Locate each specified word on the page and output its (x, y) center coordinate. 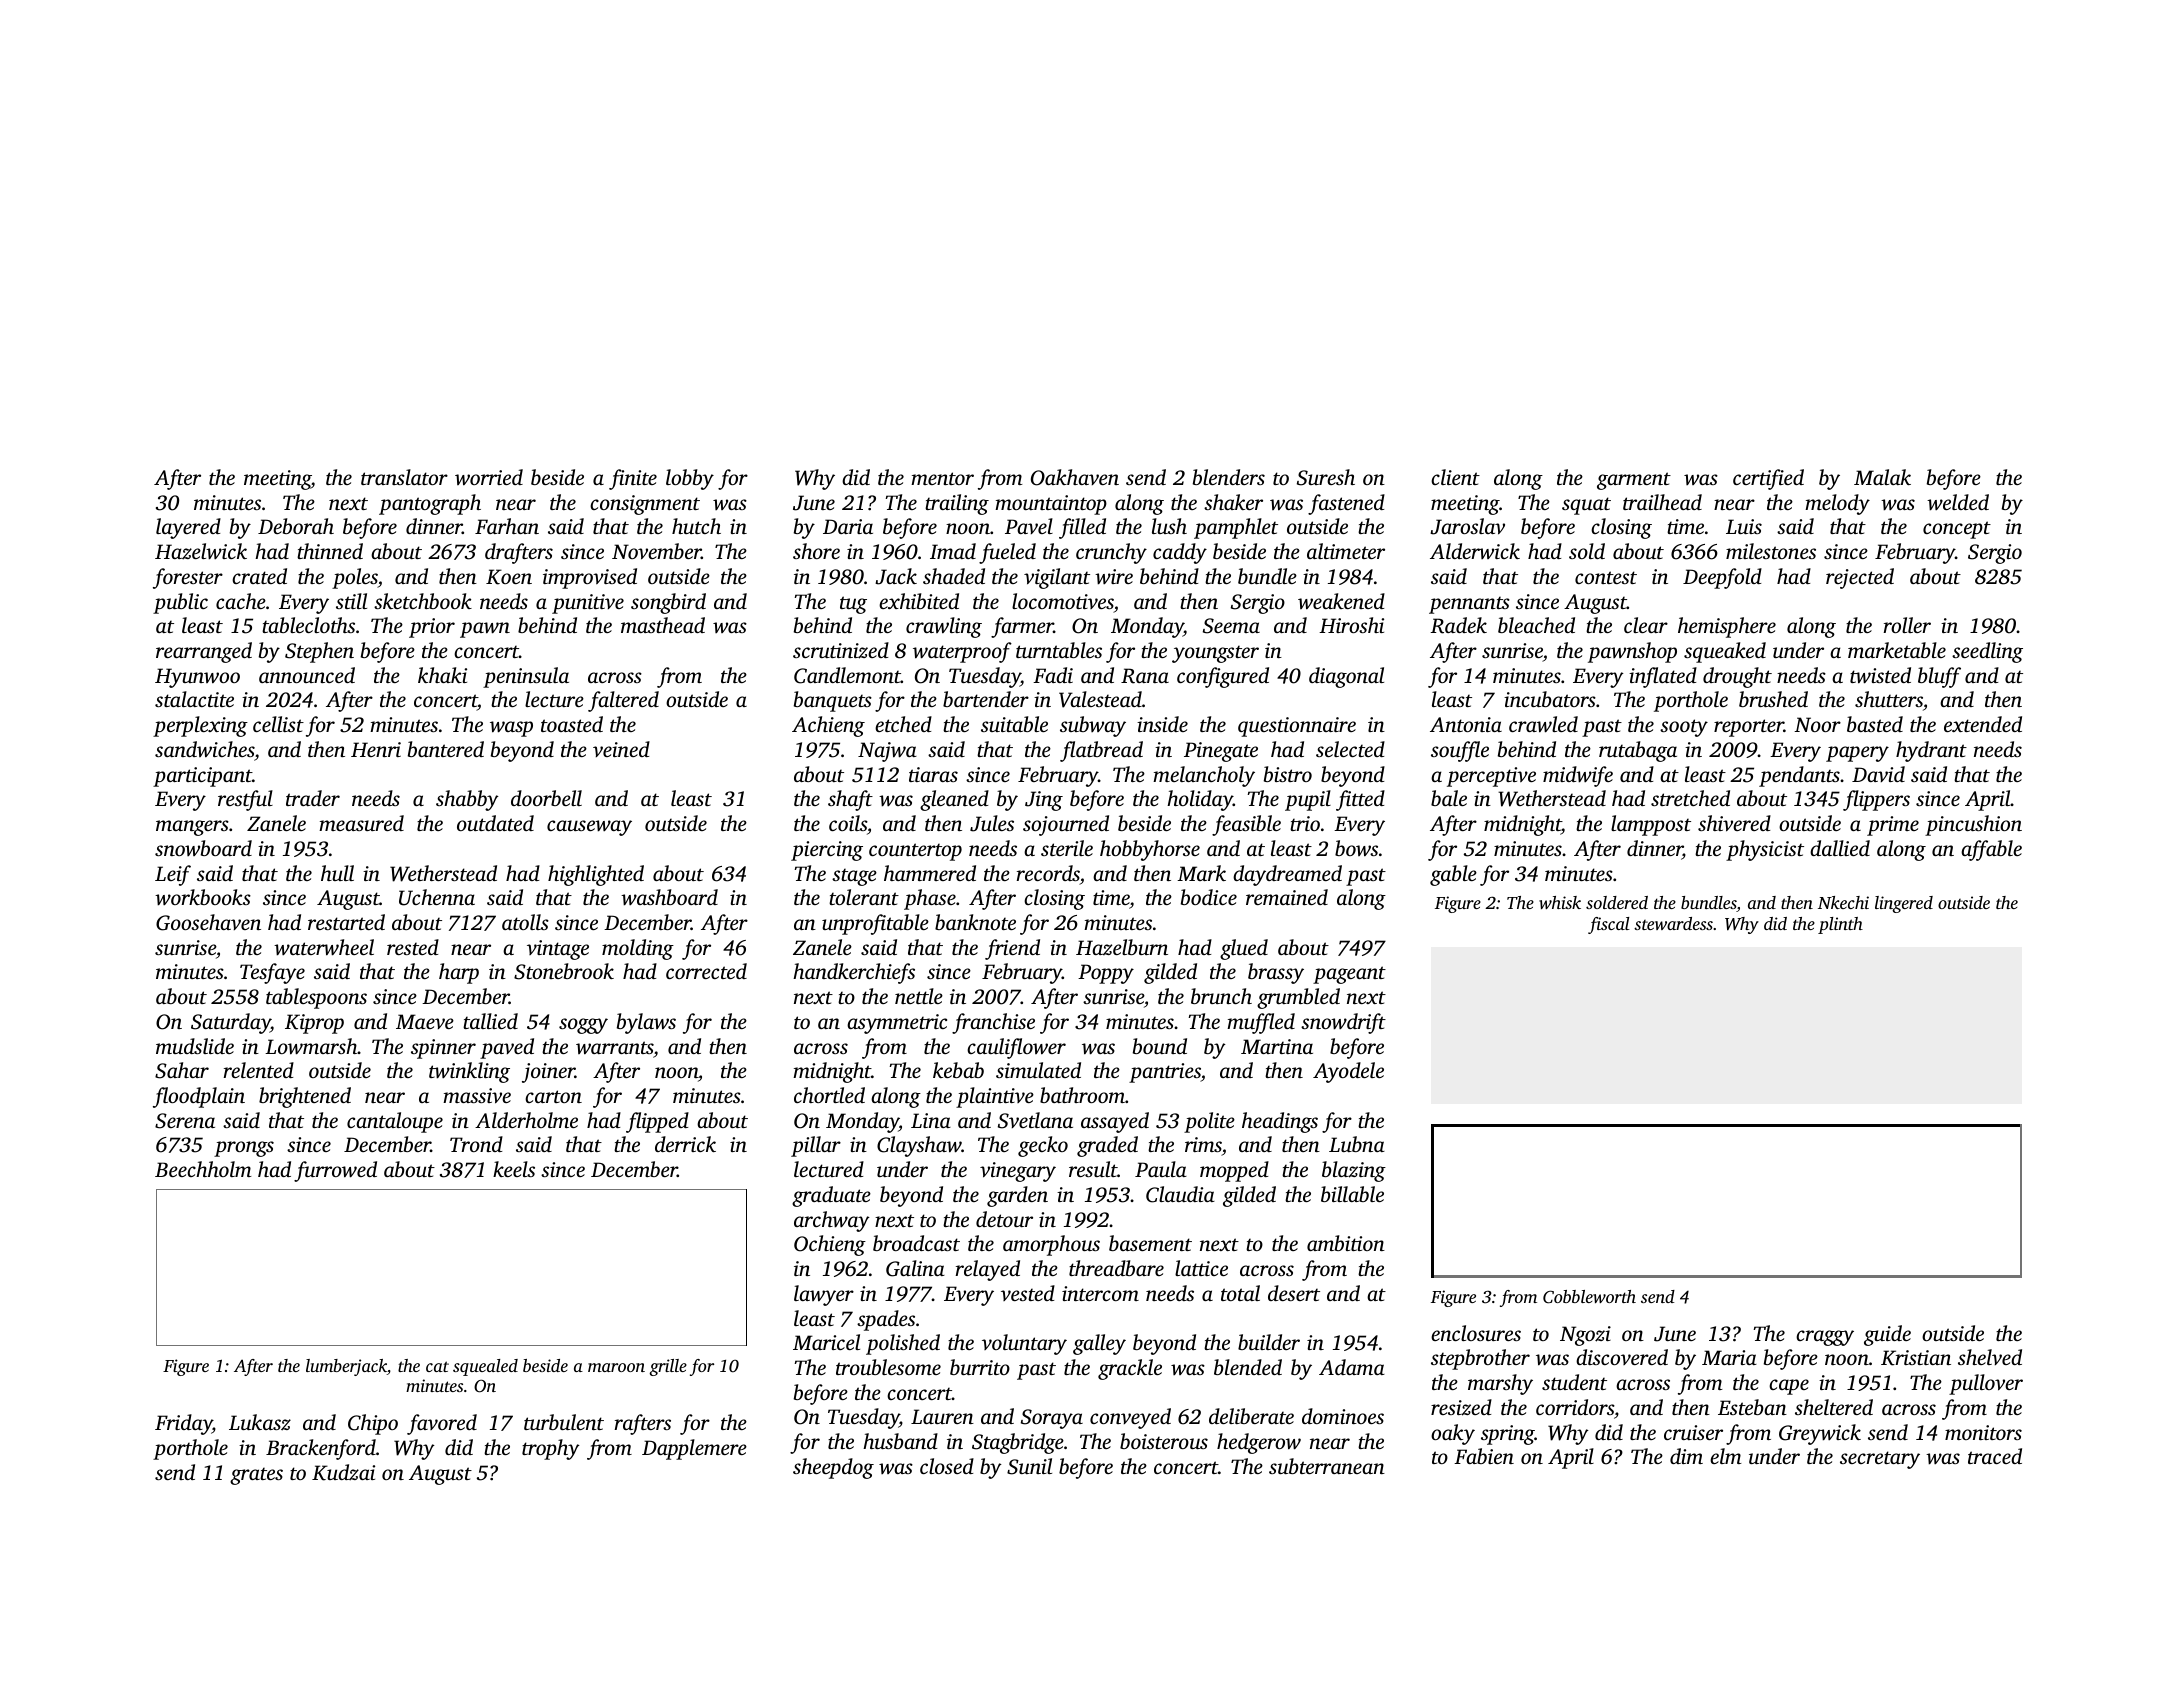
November (656, 551)
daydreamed (1287, 875)
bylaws (646, 1023)
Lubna (1357, 1144)
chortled (829, 1095)
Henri (376, 749)
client (1455, 477)
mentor (942, 478)
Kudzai (343, 1472)
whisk (1560, 902)
